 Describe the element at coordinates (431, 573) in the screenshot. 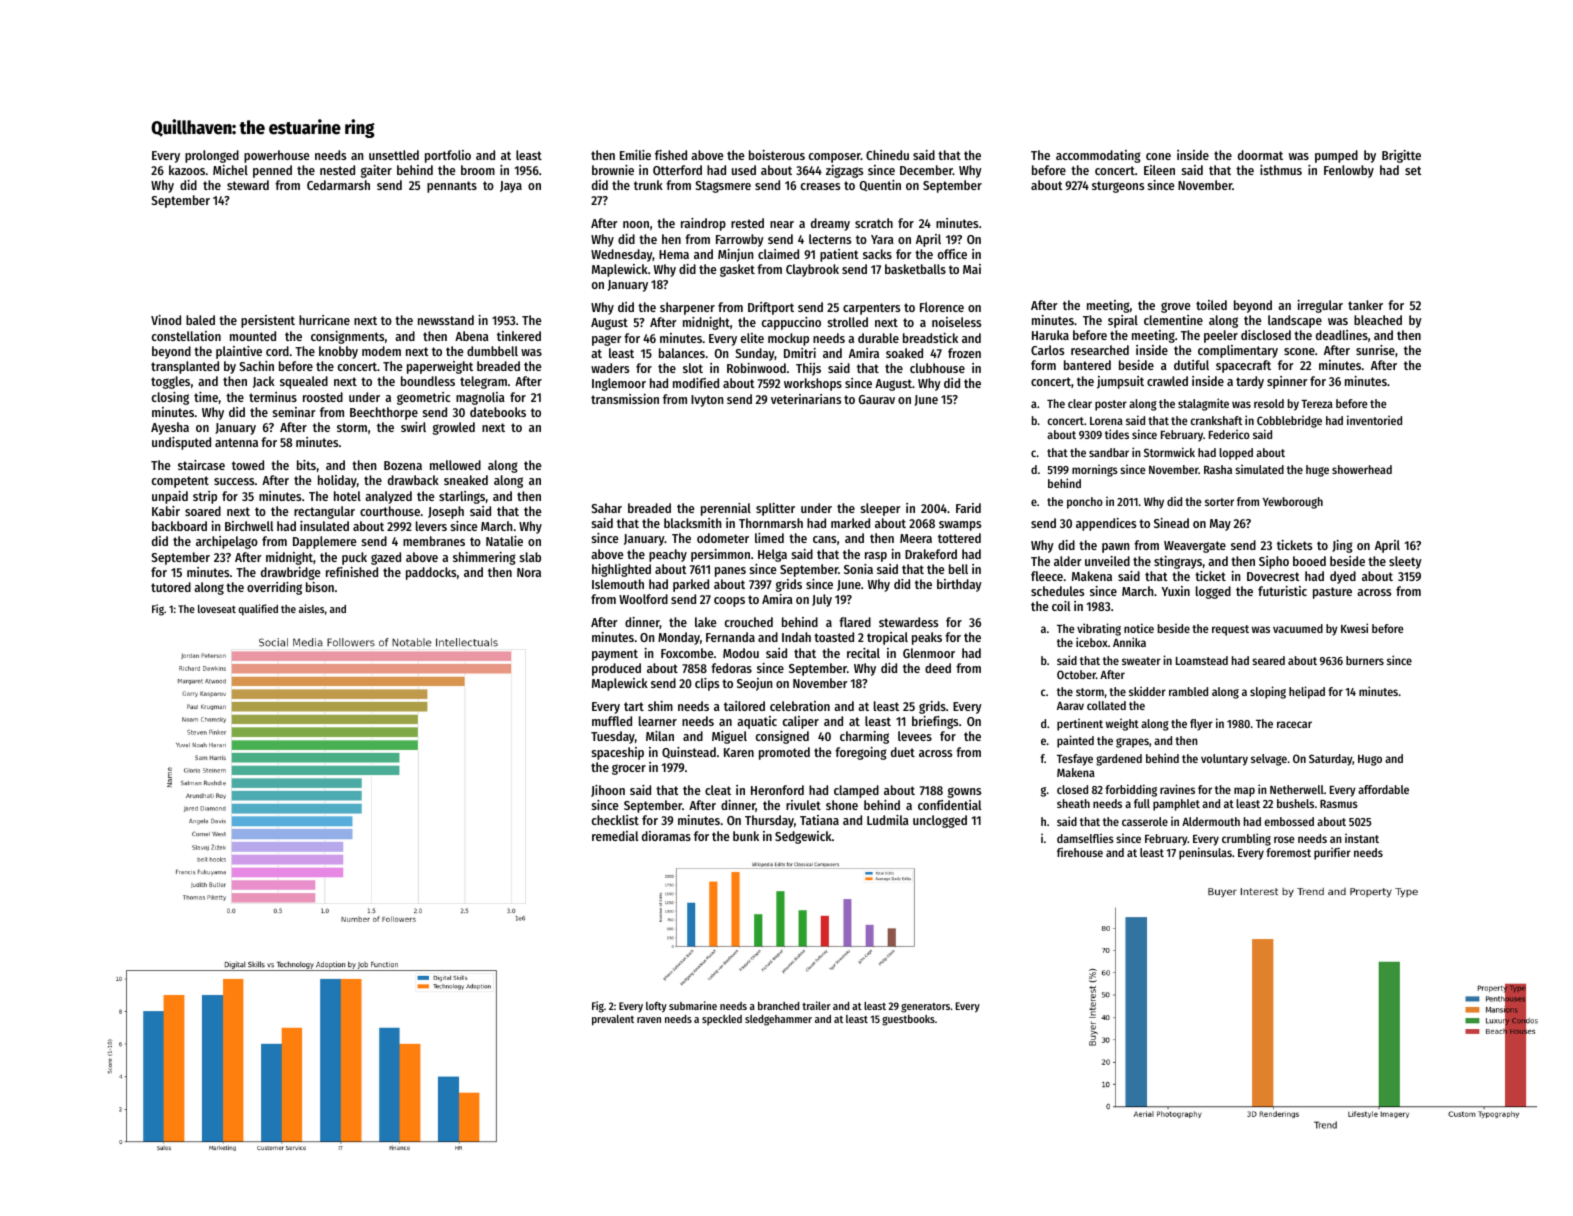

I see `paddocks` at that location.
